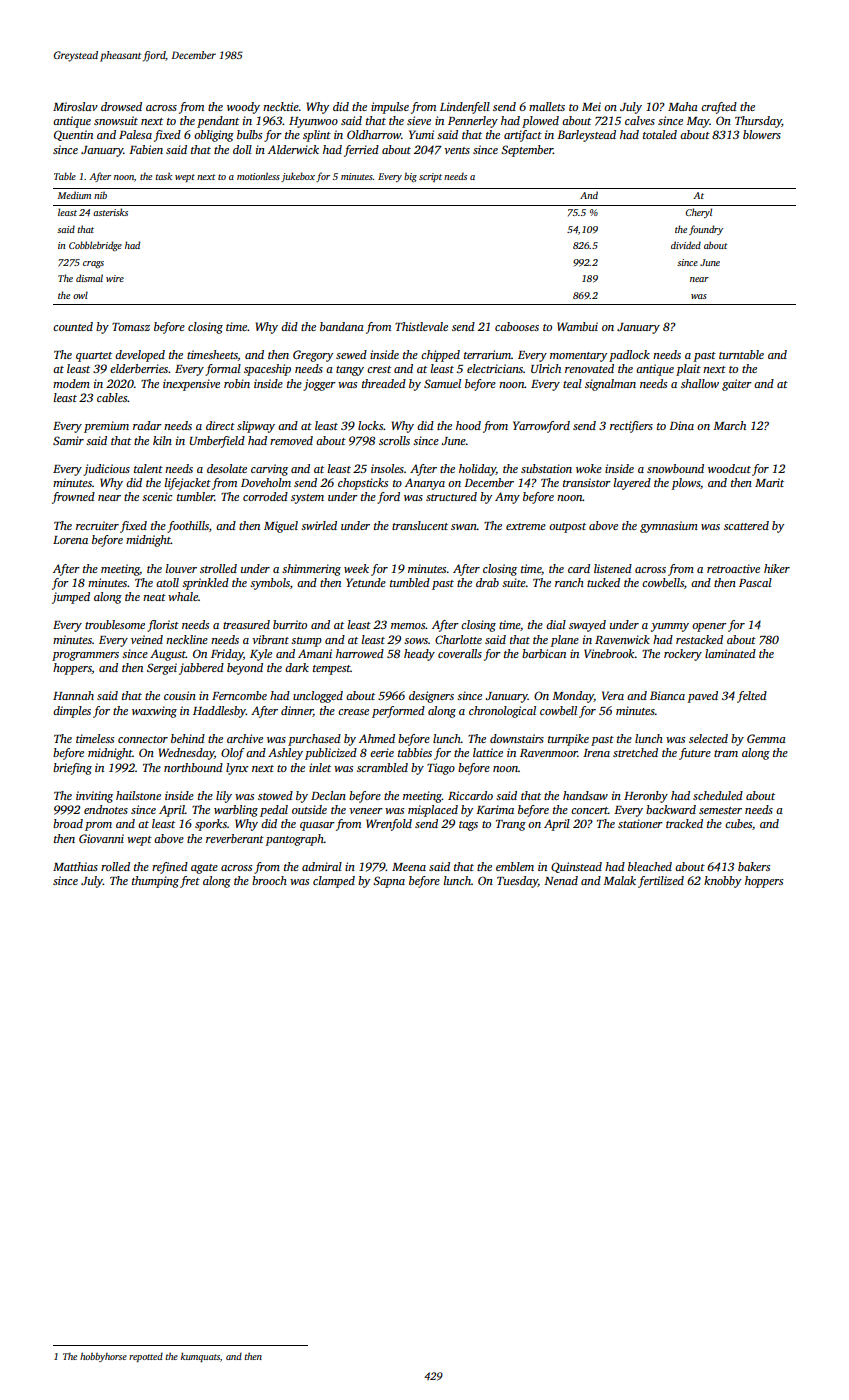 The image size is (849, 1400). I want to click on Cheryl, so click(698, 213).
